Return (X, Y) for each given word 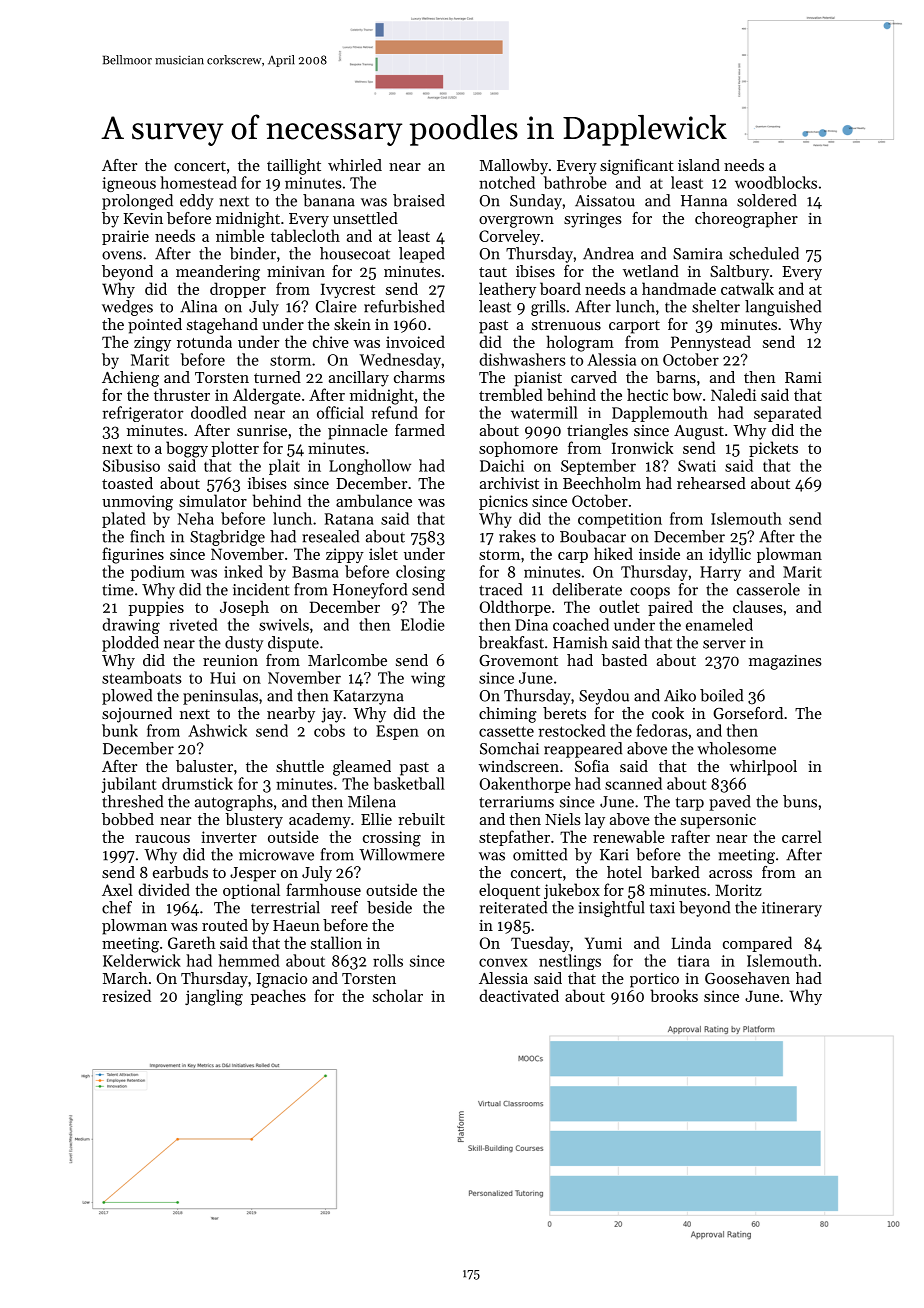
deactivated (519, 995)
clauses (758, 606)
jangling (214, 997)
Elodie (423, 624)
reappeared (583, 750)
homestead (198, 182)
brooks (674, 995)
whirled (355, 165)
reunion (230, 660)
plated (124, 520)
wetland (651, 271)
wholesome (736, 748)
